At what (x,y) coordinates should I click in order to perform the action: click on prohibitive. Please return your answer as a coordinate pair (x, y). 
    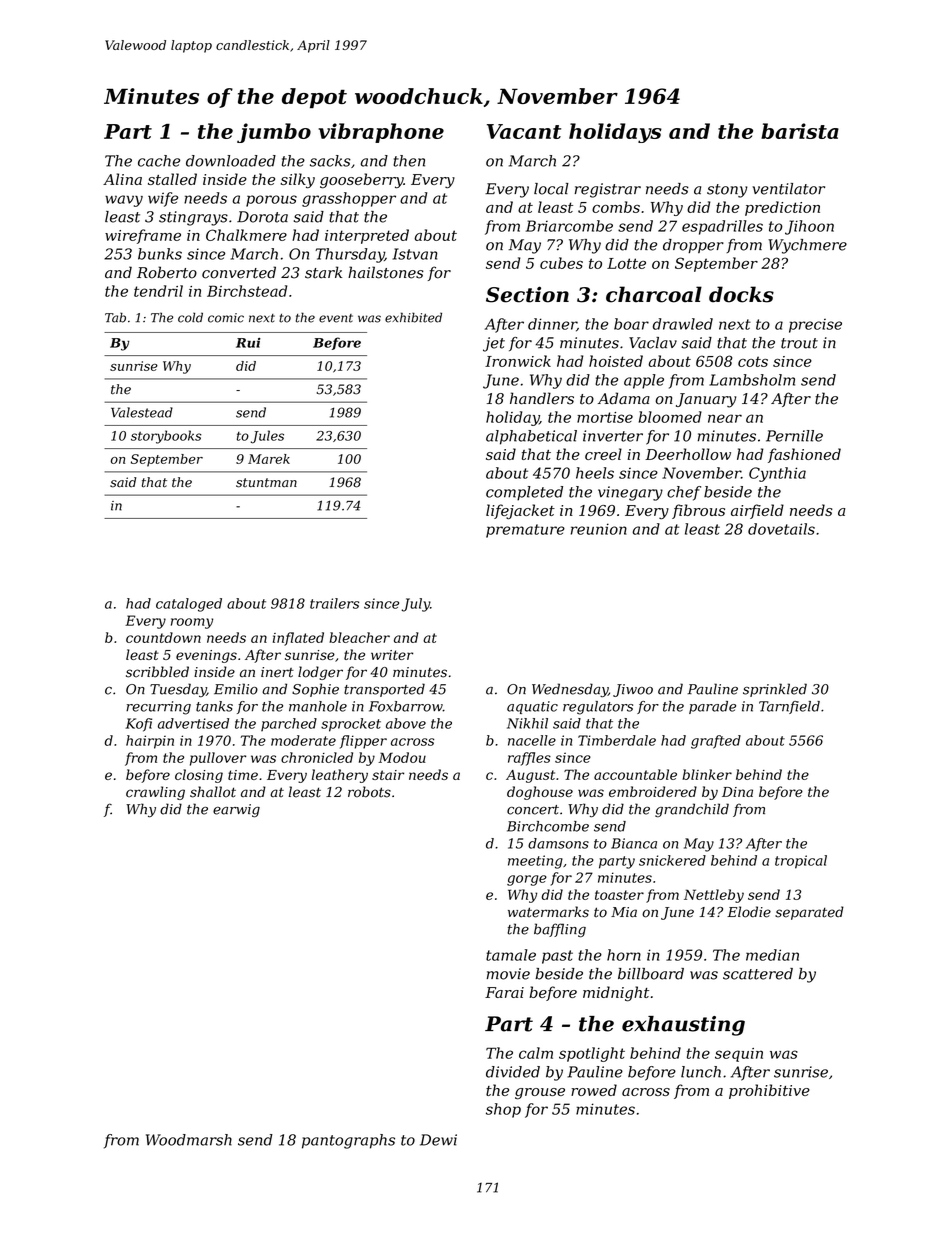
    Looking at the image, I should click on (769, 1091).
